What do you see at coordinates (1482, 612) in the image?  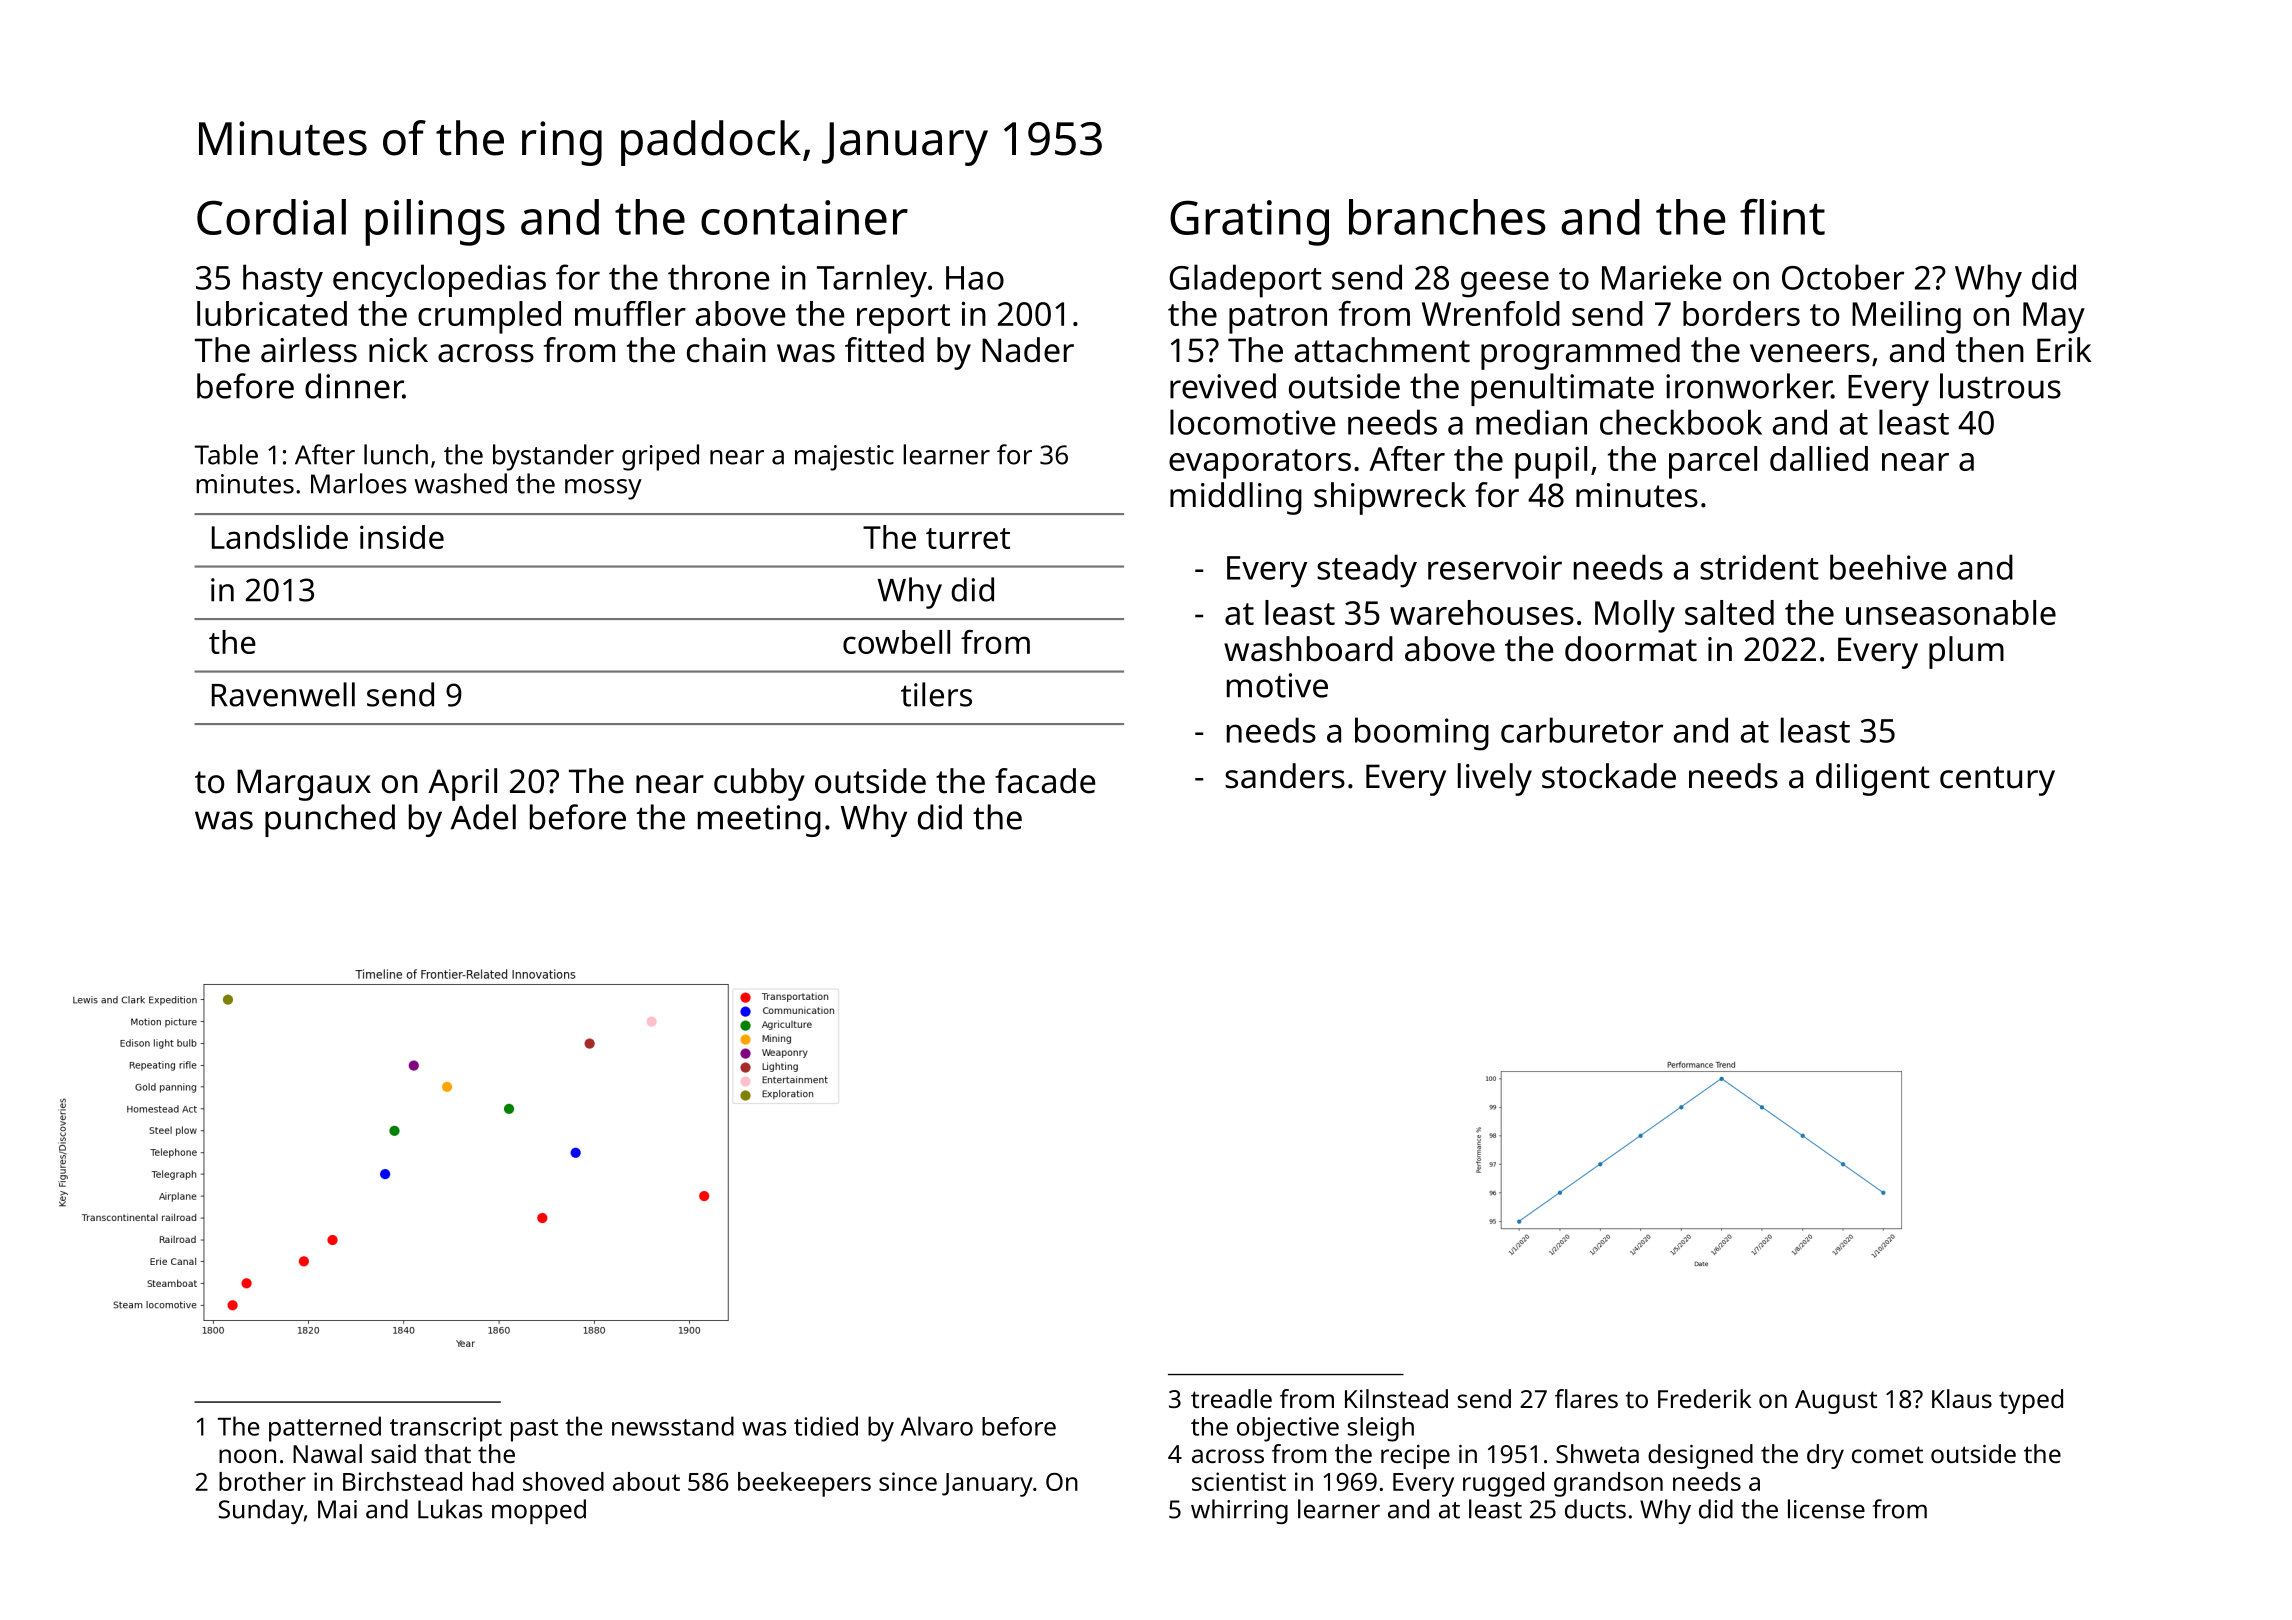 I see `warehouses` at bounding box center [1482, 612].
